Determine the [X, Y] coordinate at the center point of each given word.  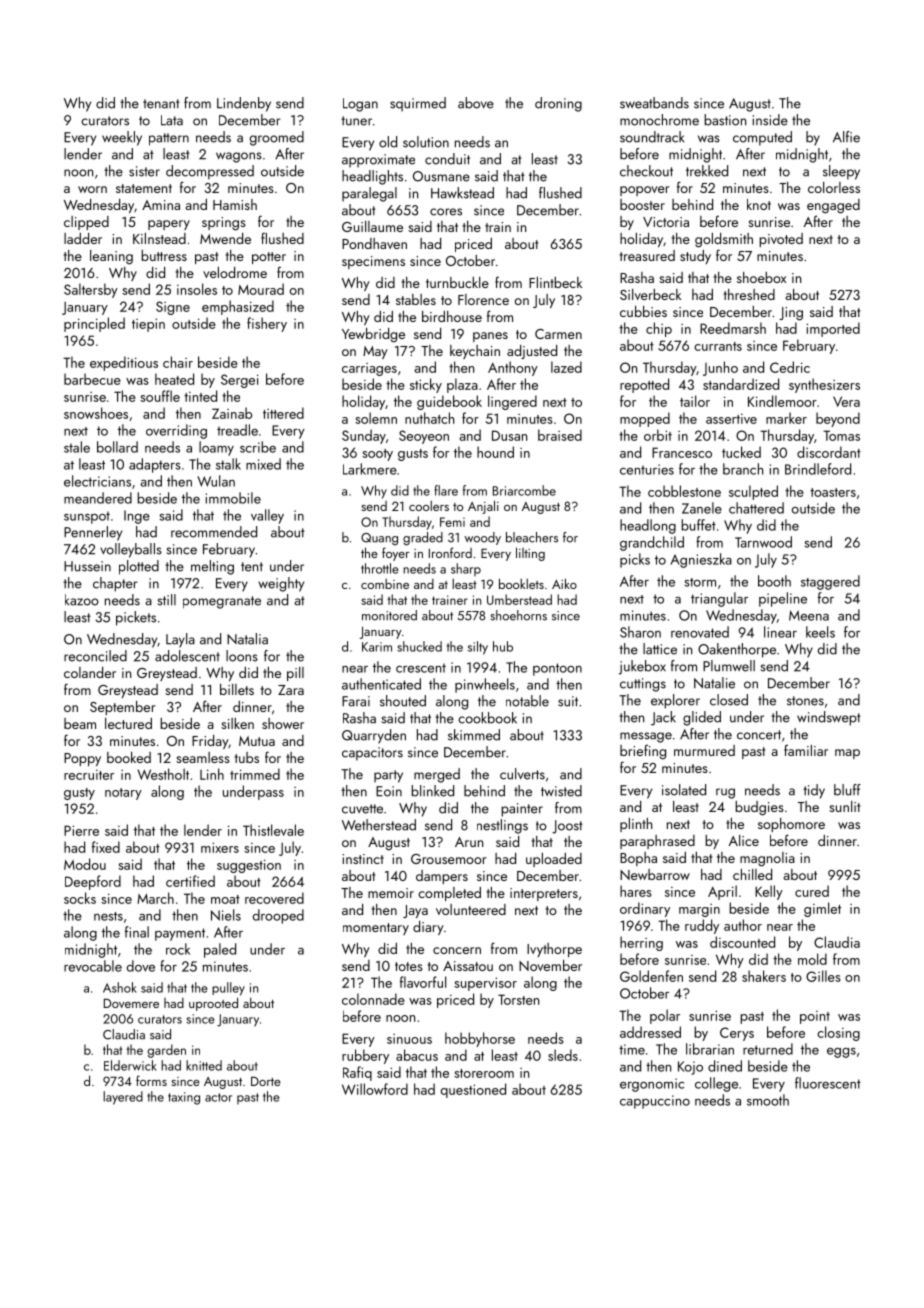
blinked [432, 791]
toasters [833, 492]
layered [123, 1098]
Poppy [82, 759]
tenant [161, 104]
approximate [378, 161]
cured [812, 891]
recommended [214, 532]
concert [759, 735]
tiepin [148, 325]
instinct [363, 859]
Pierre [81, 830]
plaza [462, 385]
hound [495, 452]
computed [762, 138]
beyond [838, 419]
